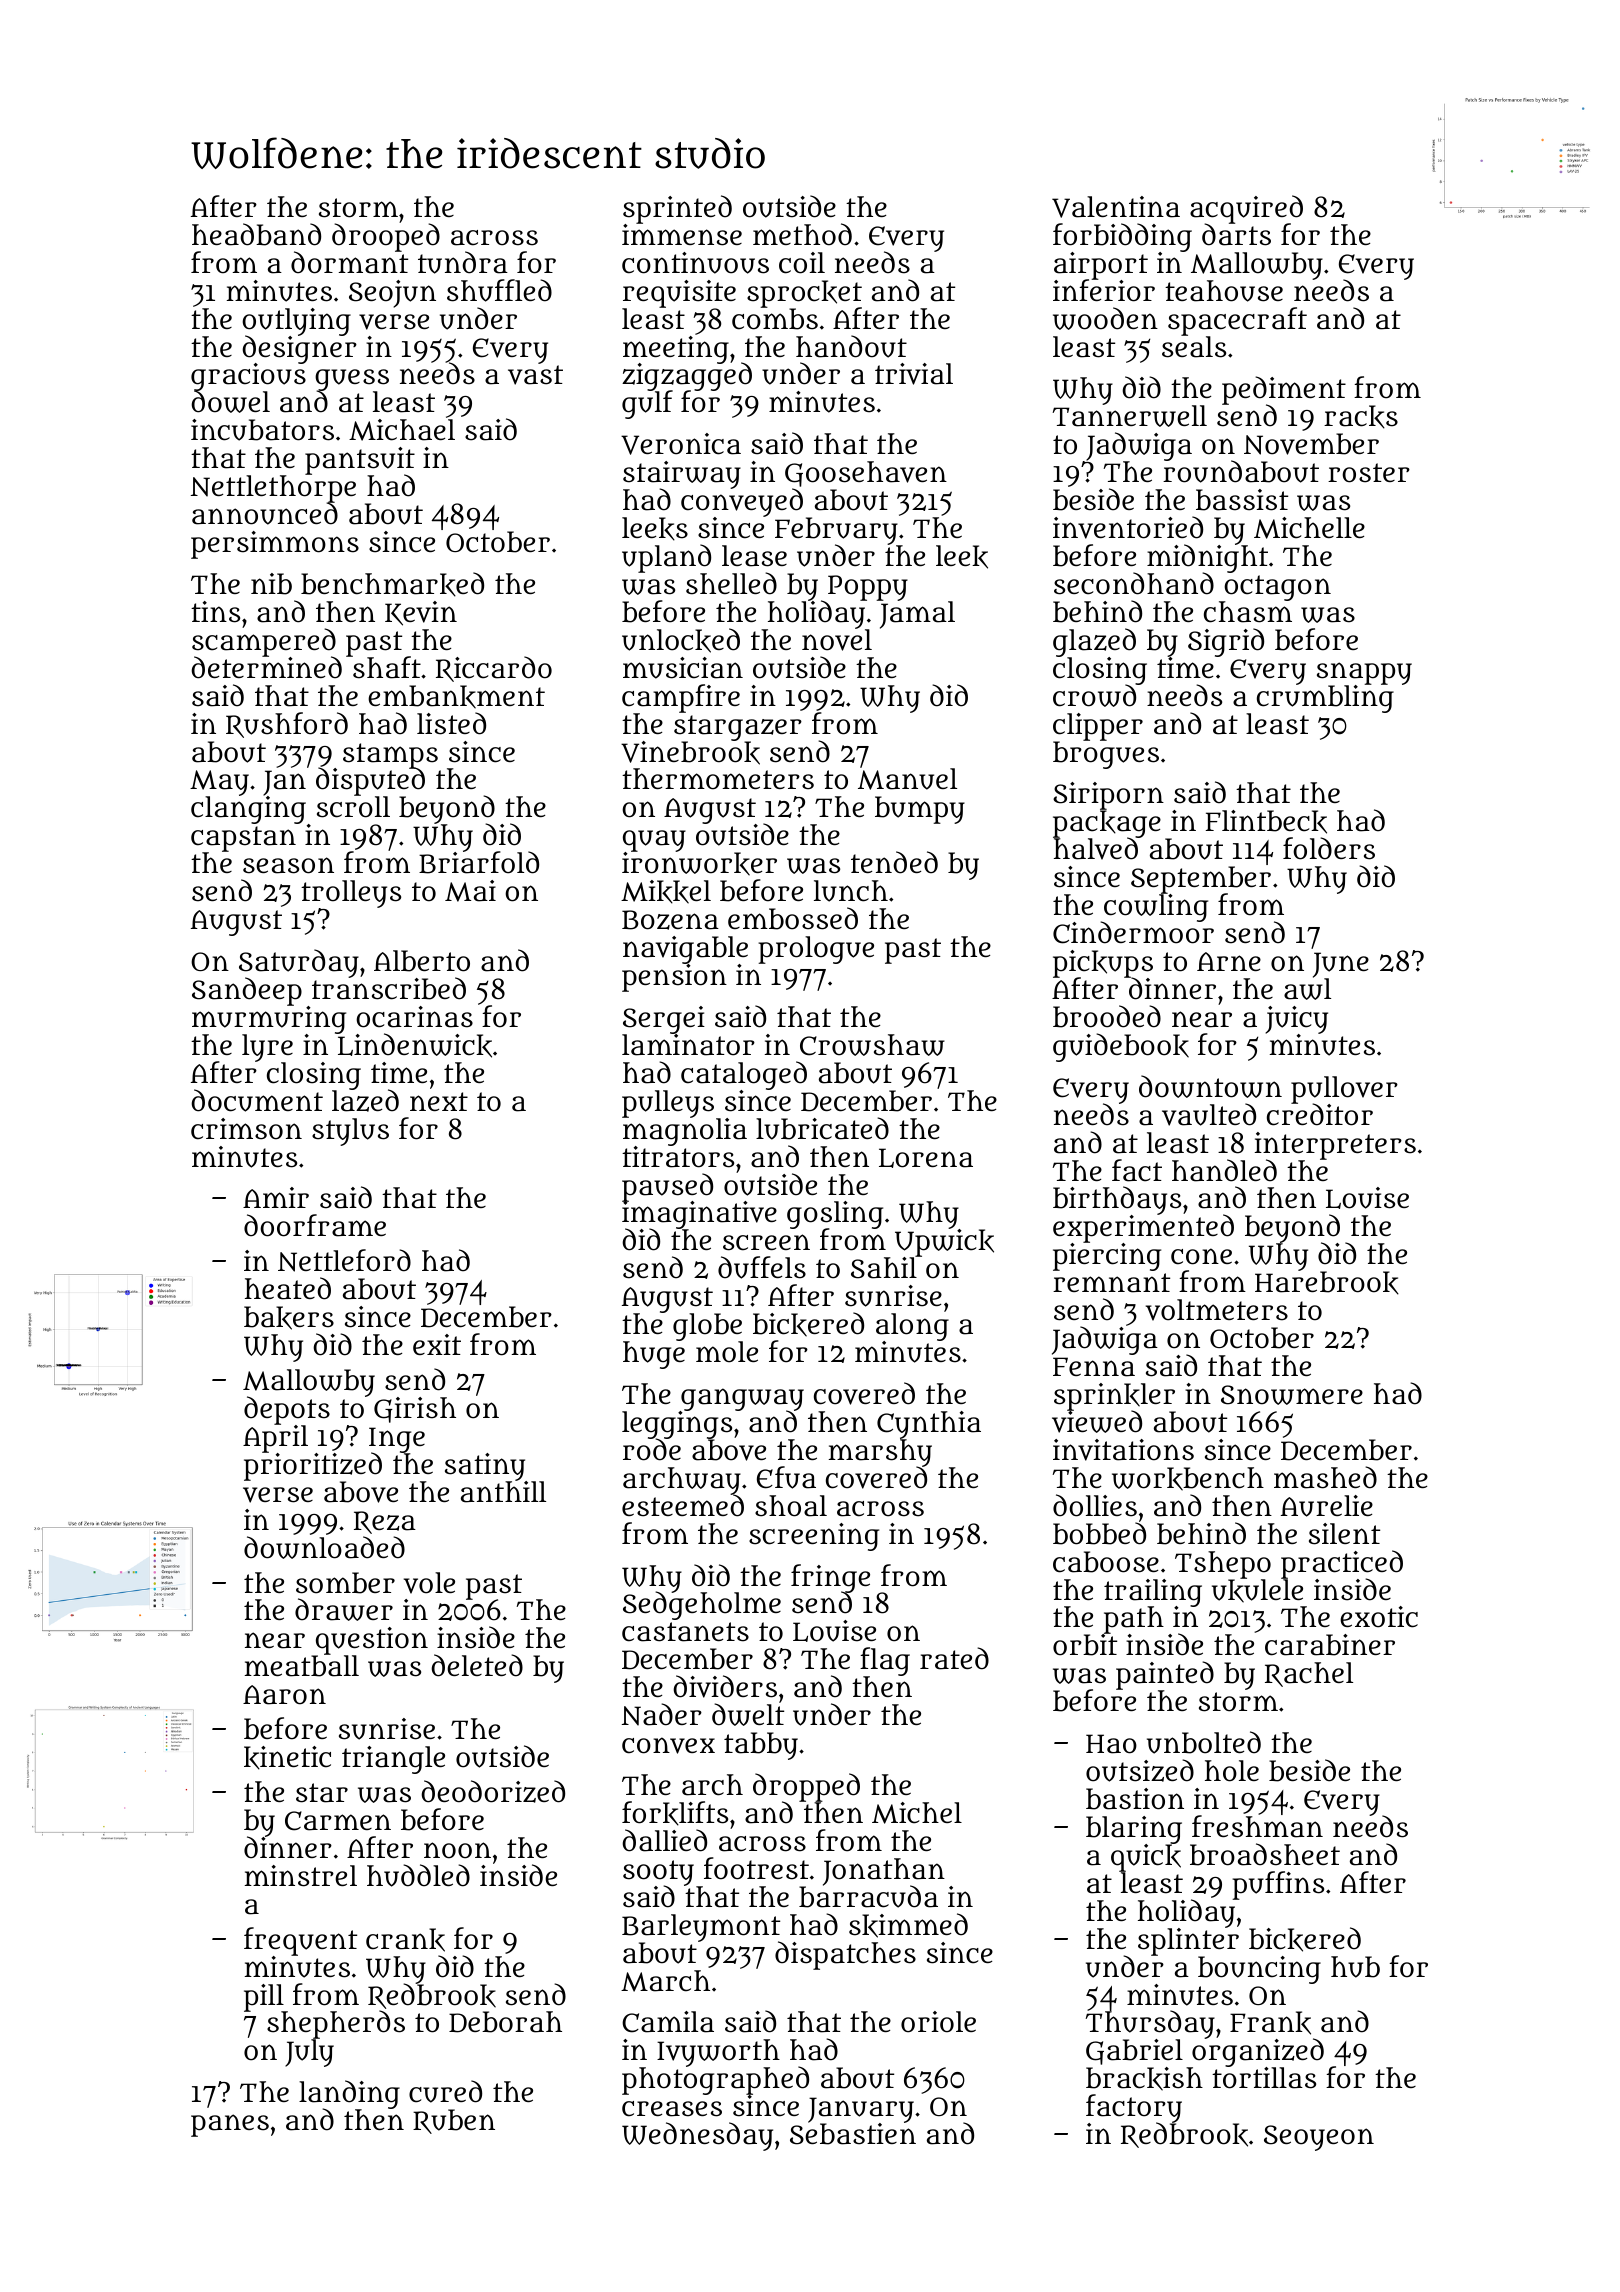 The width and height of the image is (1620, 2292). I want to click on drooped, so click(386, 238).
